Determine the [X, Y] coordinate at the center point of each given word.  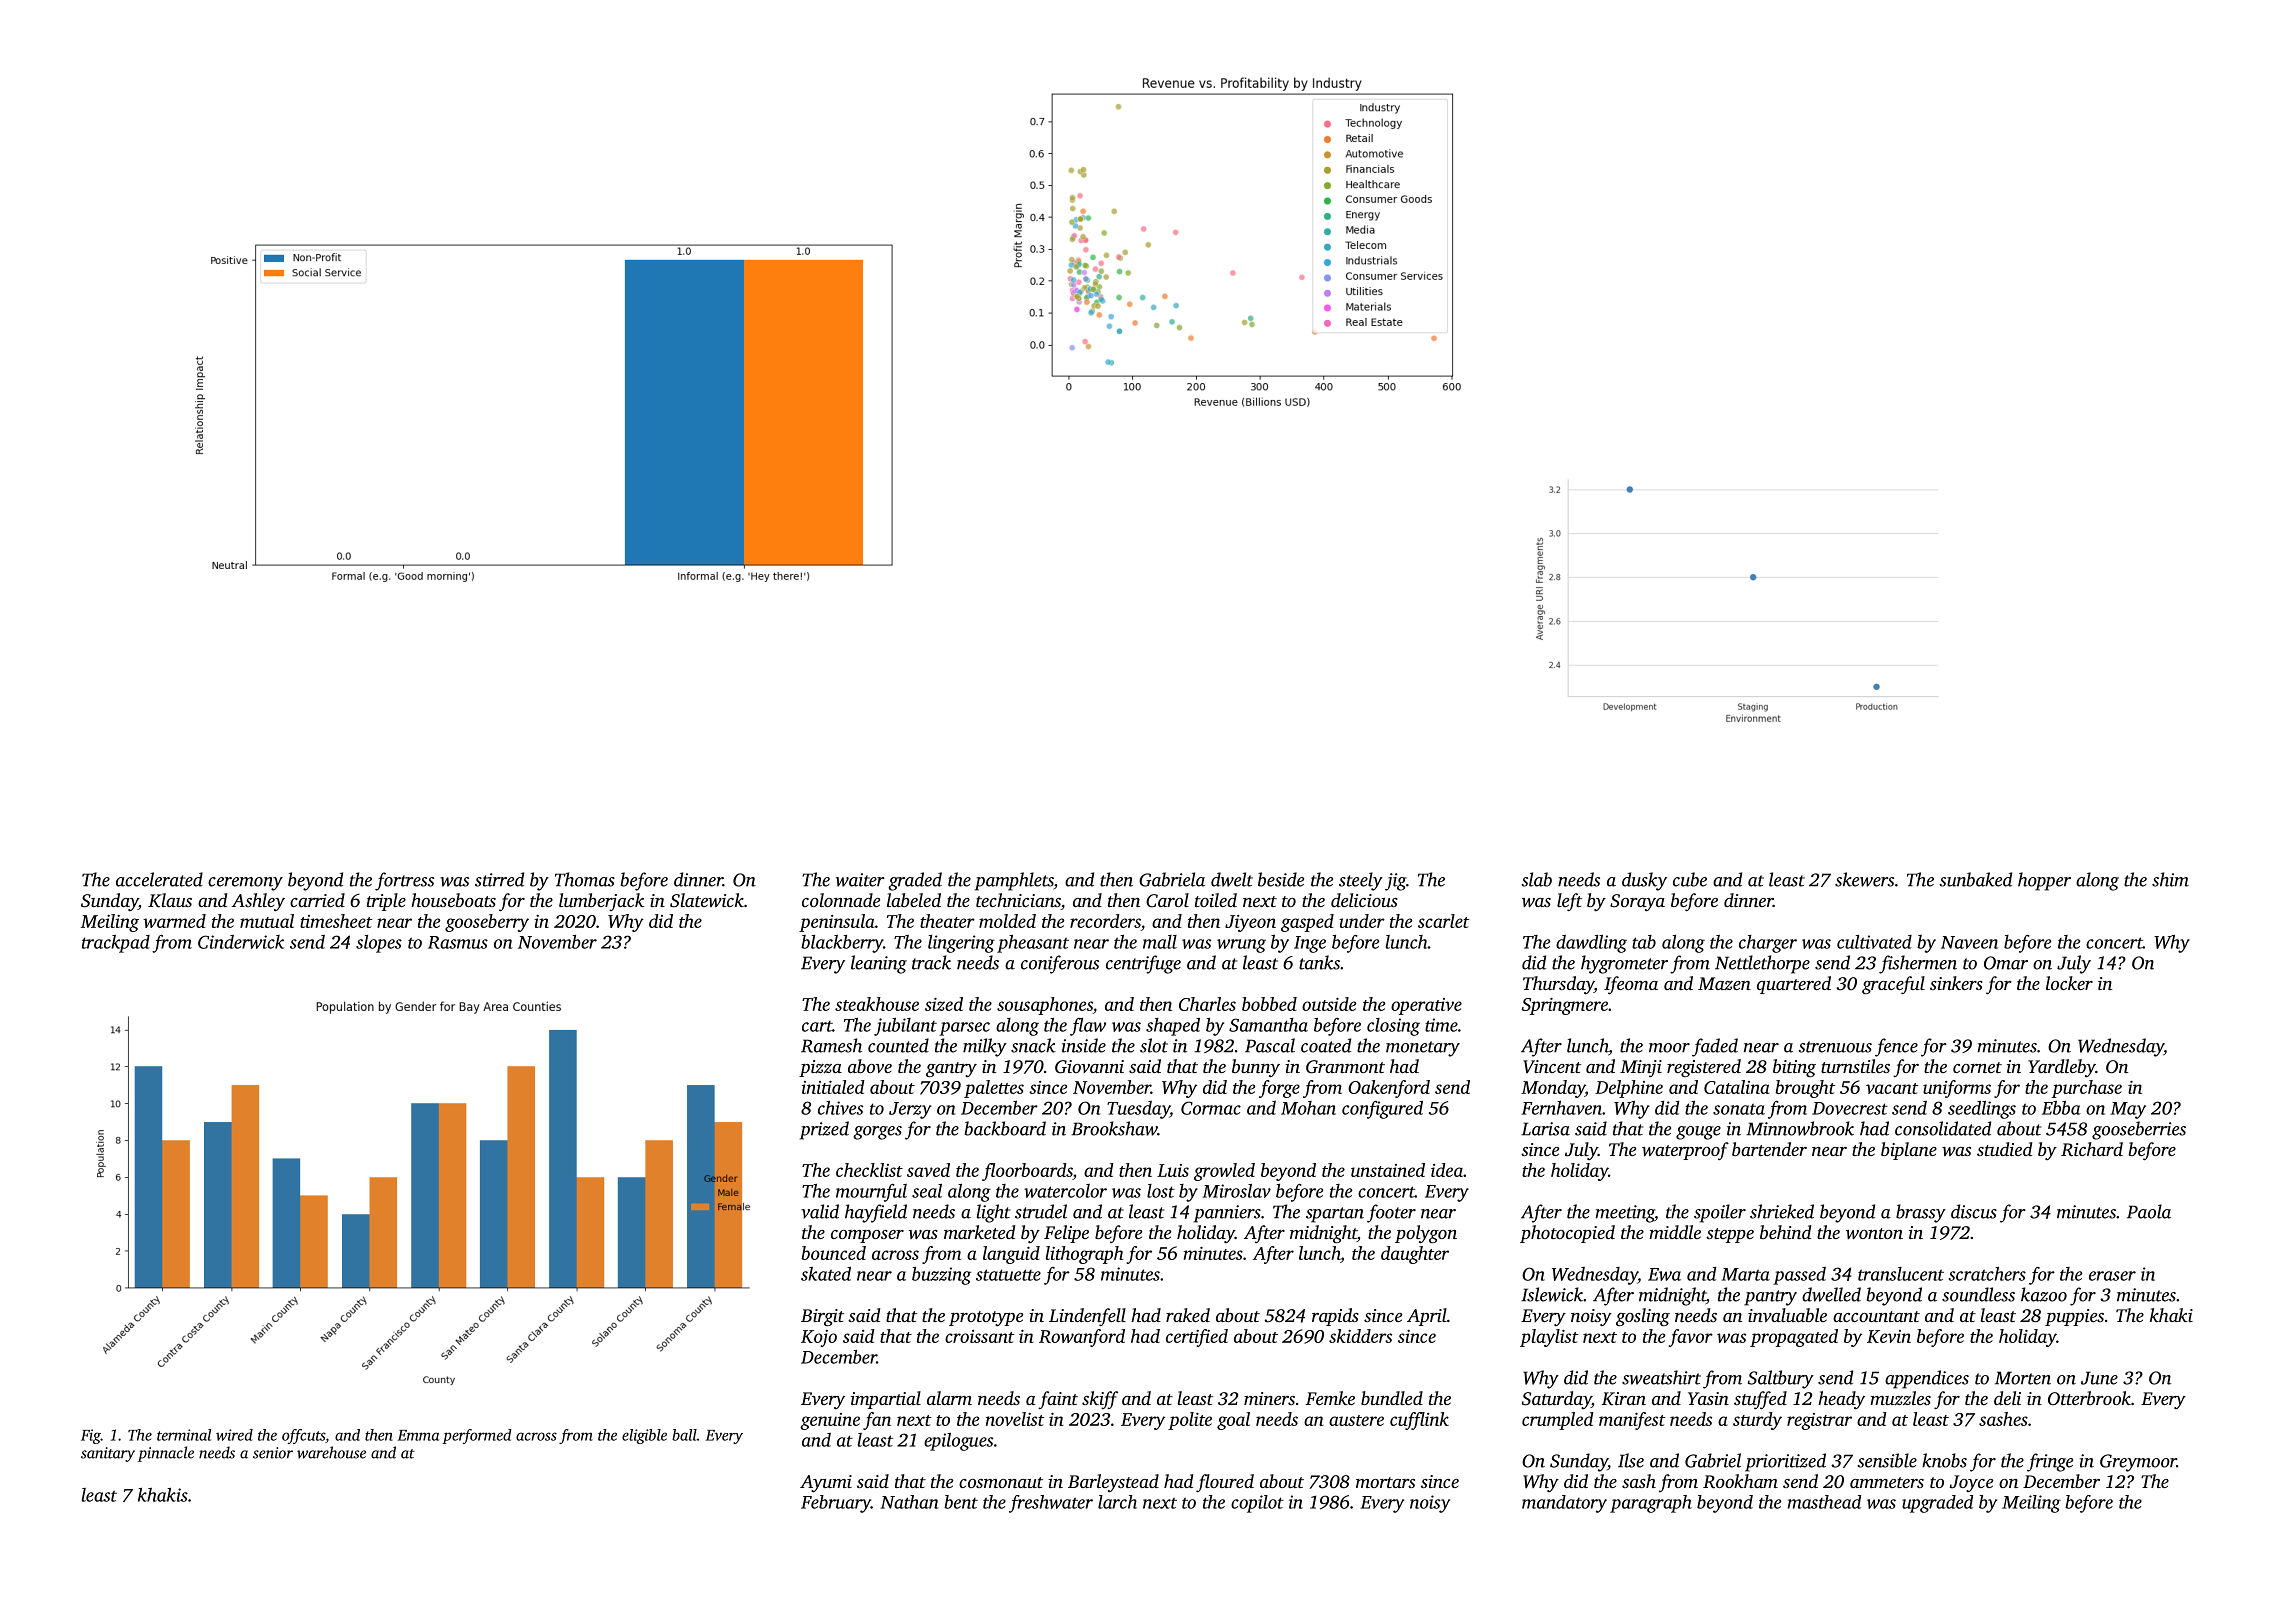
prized [824, 1130]
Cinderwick [241, 942]
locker [2069, 983]
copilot [1257, 1504]
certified [1197, 1338]
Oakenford [1389, 1089]
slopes [379, 944]
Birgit [822, 1318]
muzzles [1900, 1398]
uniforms [1957, 1089]
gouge [1698, 1133]
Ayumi [826, 1483]
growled [1224, 1172]
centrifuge [1143, 964]
